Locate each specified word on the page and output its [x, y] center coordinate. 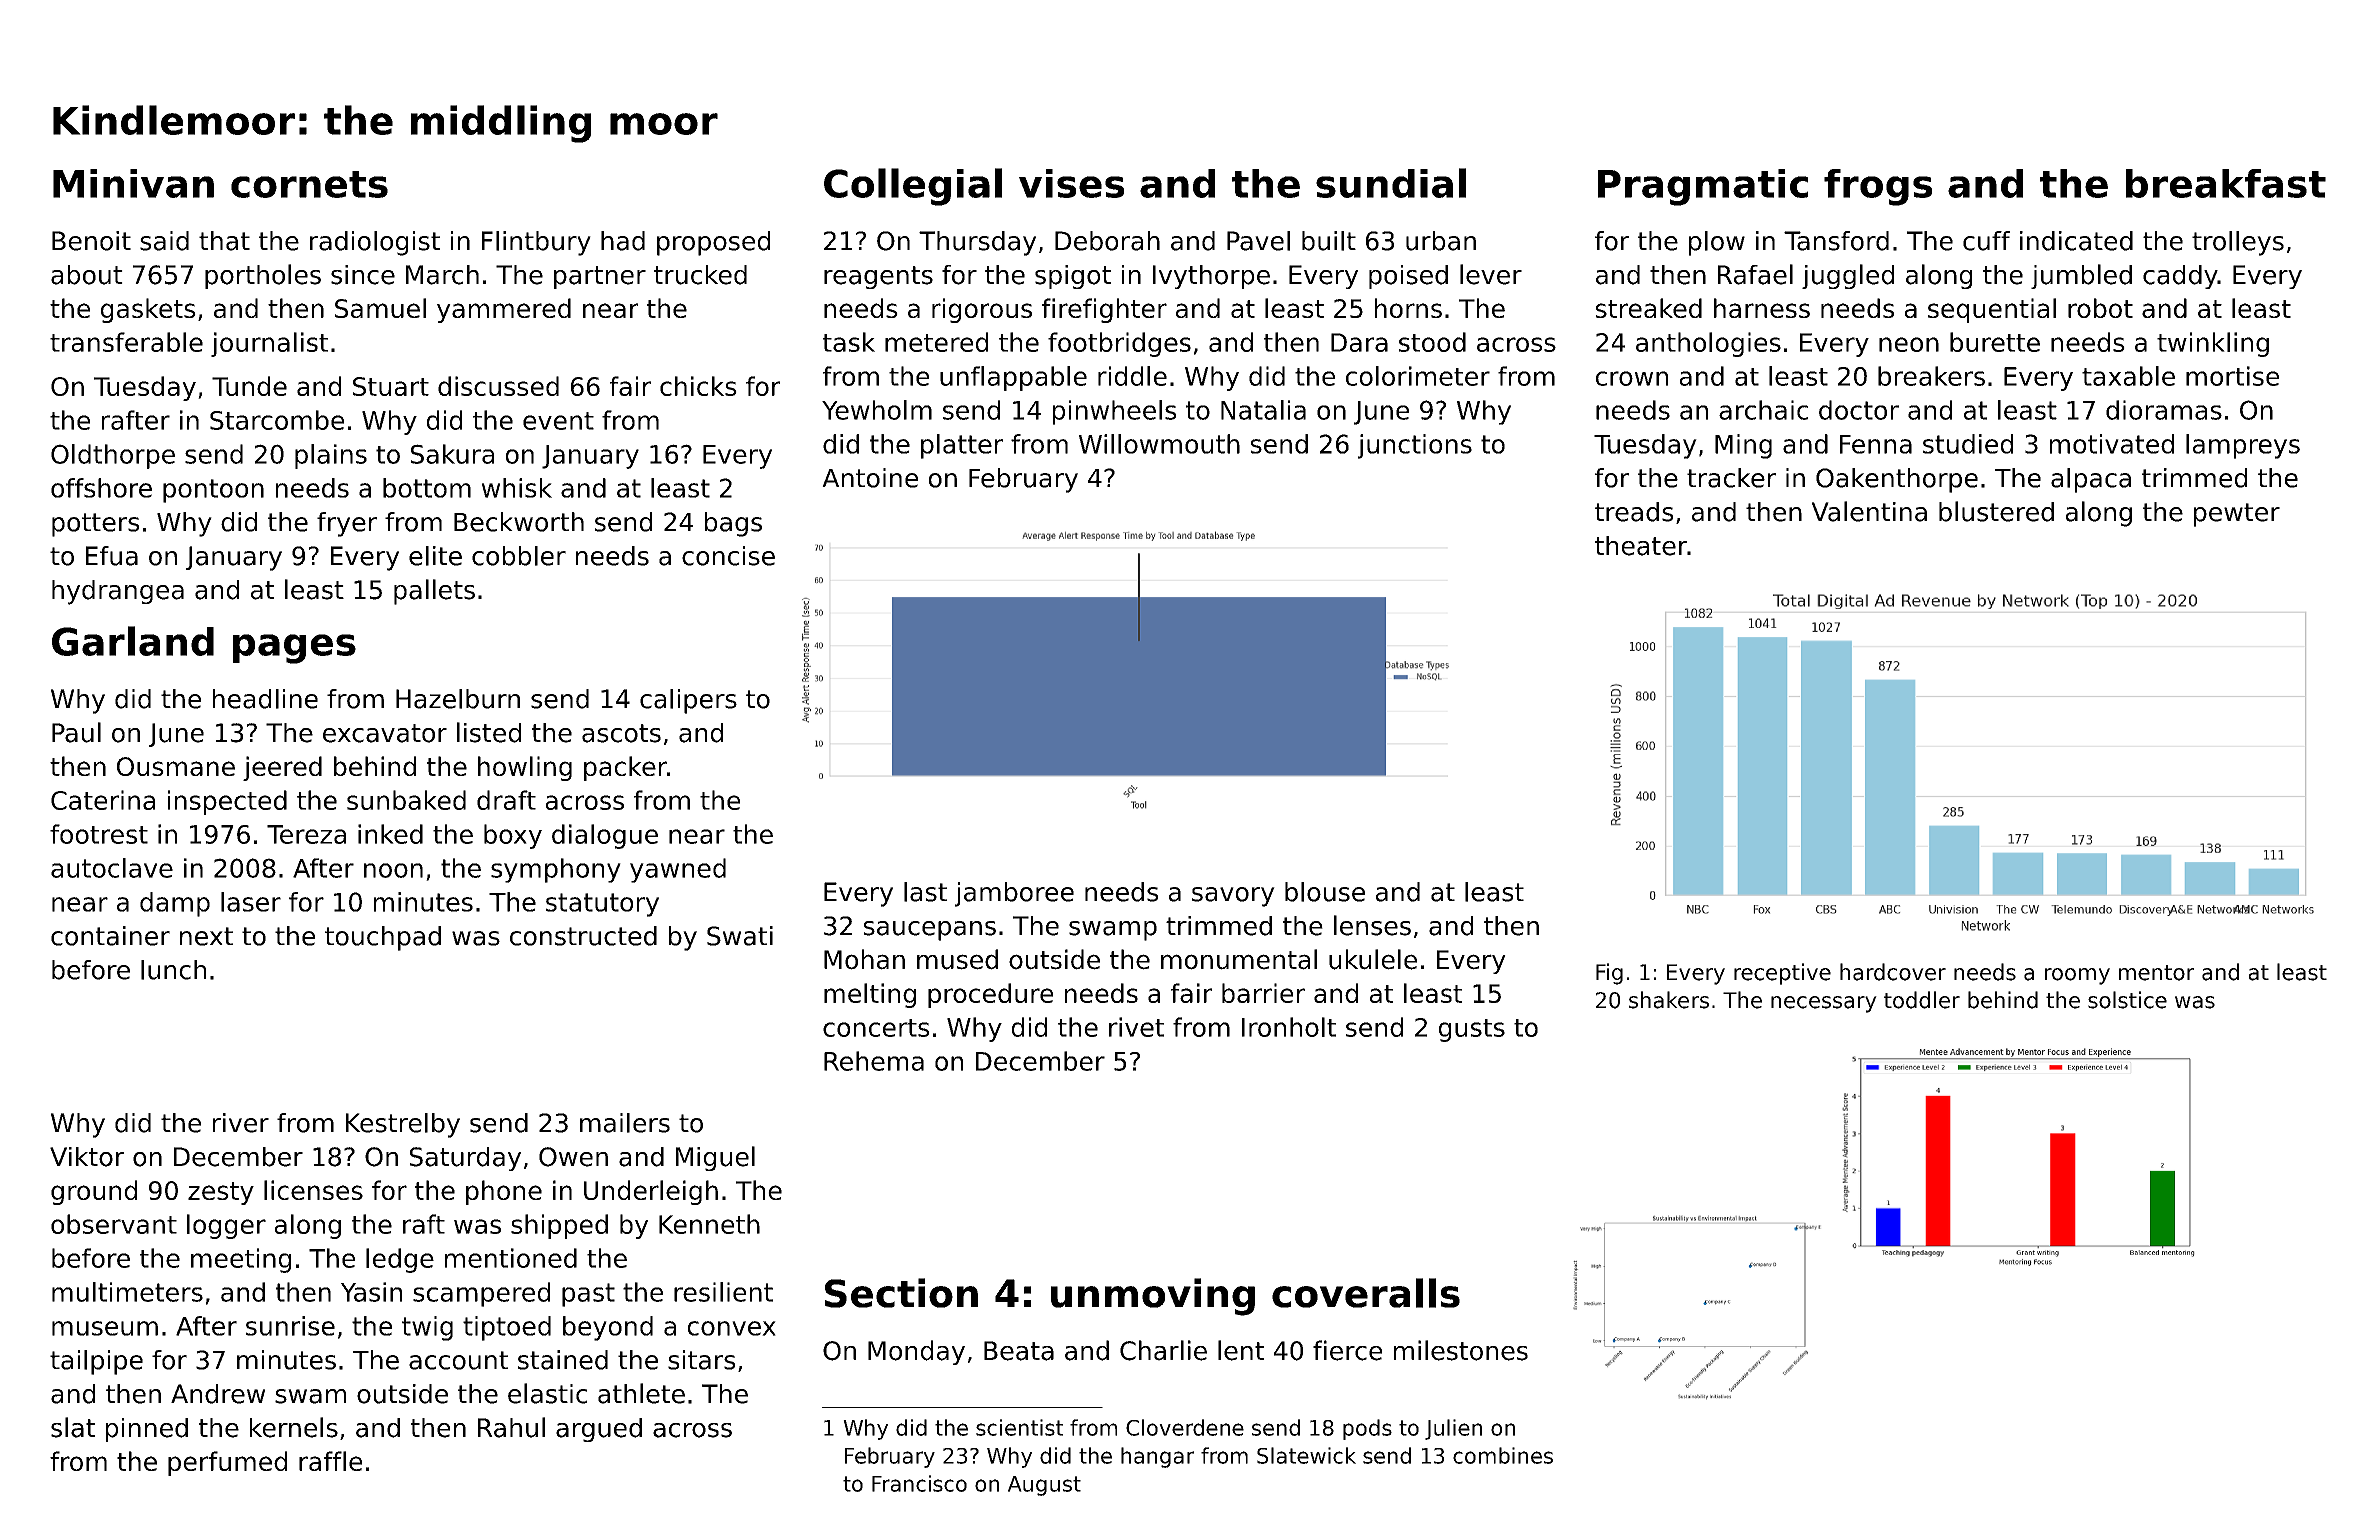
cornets [309, 184]
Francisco [919, 1483]
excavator [385, 733]
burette [1995, 342]
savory [1233, 897]
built [1329, 241]
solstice [2127, 1000]
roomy [2077, 976]
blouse [1325, 892]
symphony [556, 870]
